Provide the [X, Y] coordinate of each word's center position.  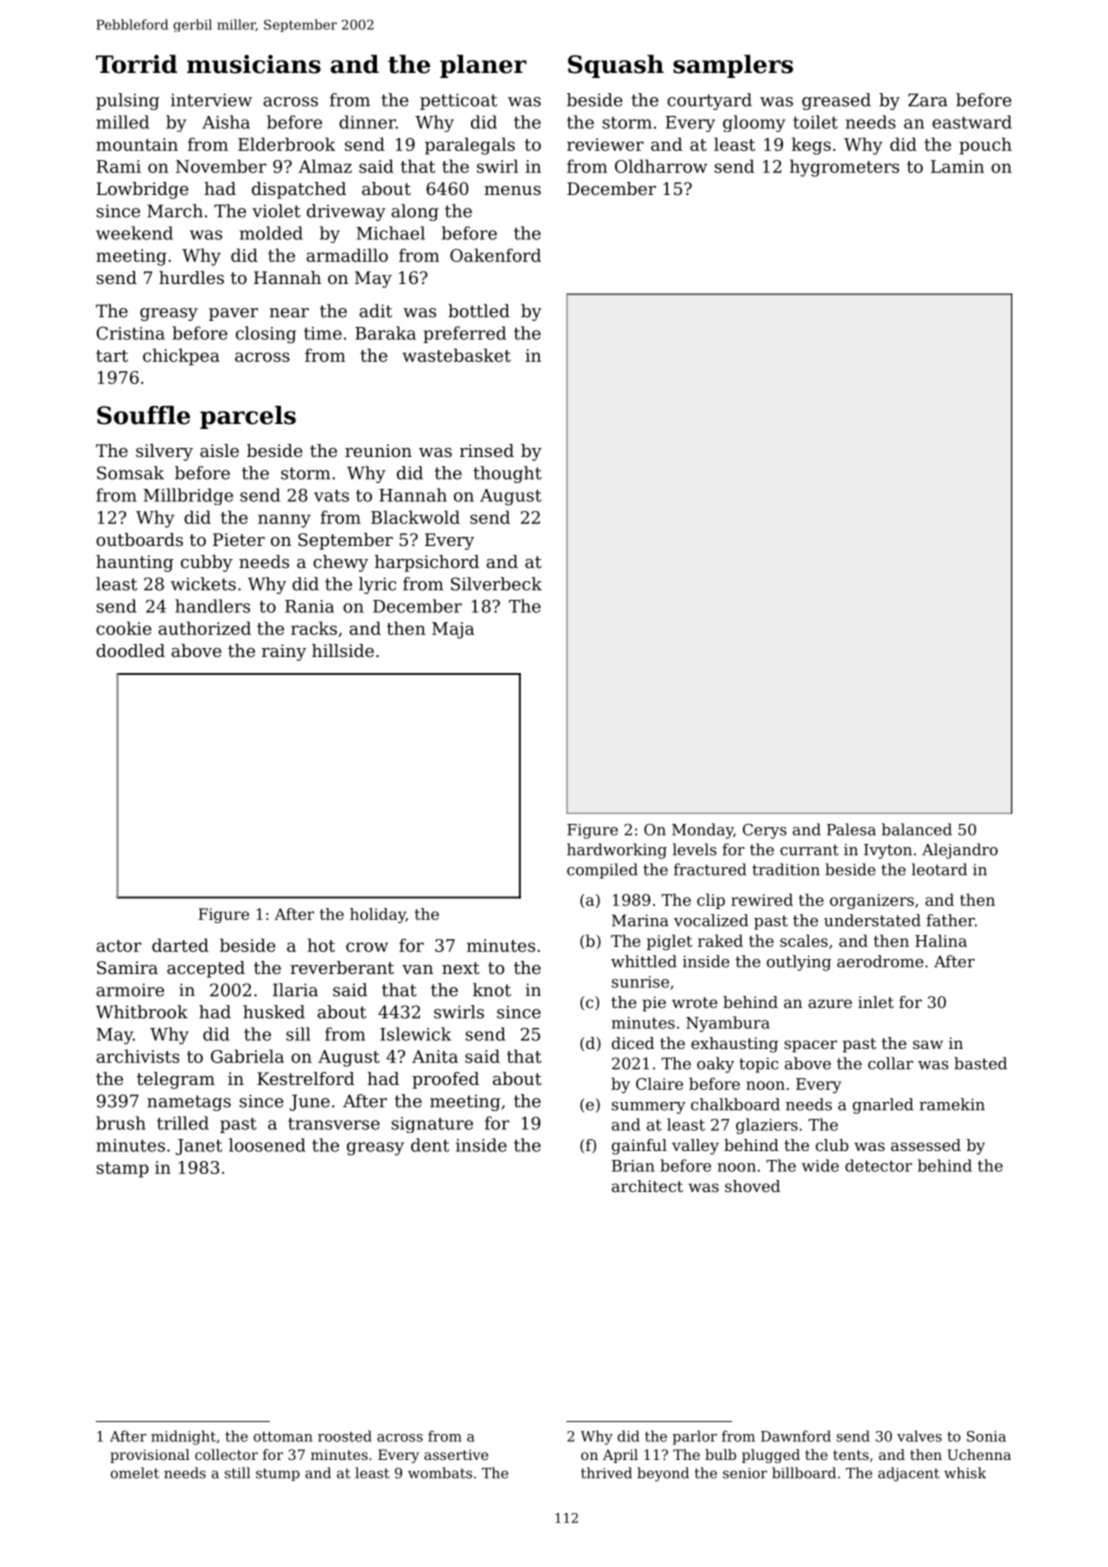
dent [430, 1145]
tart [112, 356]
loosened [267, 1145]
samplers [733, 66]
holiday [378, 915]
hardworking [617, 851]
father [950, 920]
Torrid [136, 64]
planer [483, 66]
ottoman [283, 1437]
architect [647, 1186]
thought [507, 474]
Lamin [957, 166]
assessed [926, 1145]
